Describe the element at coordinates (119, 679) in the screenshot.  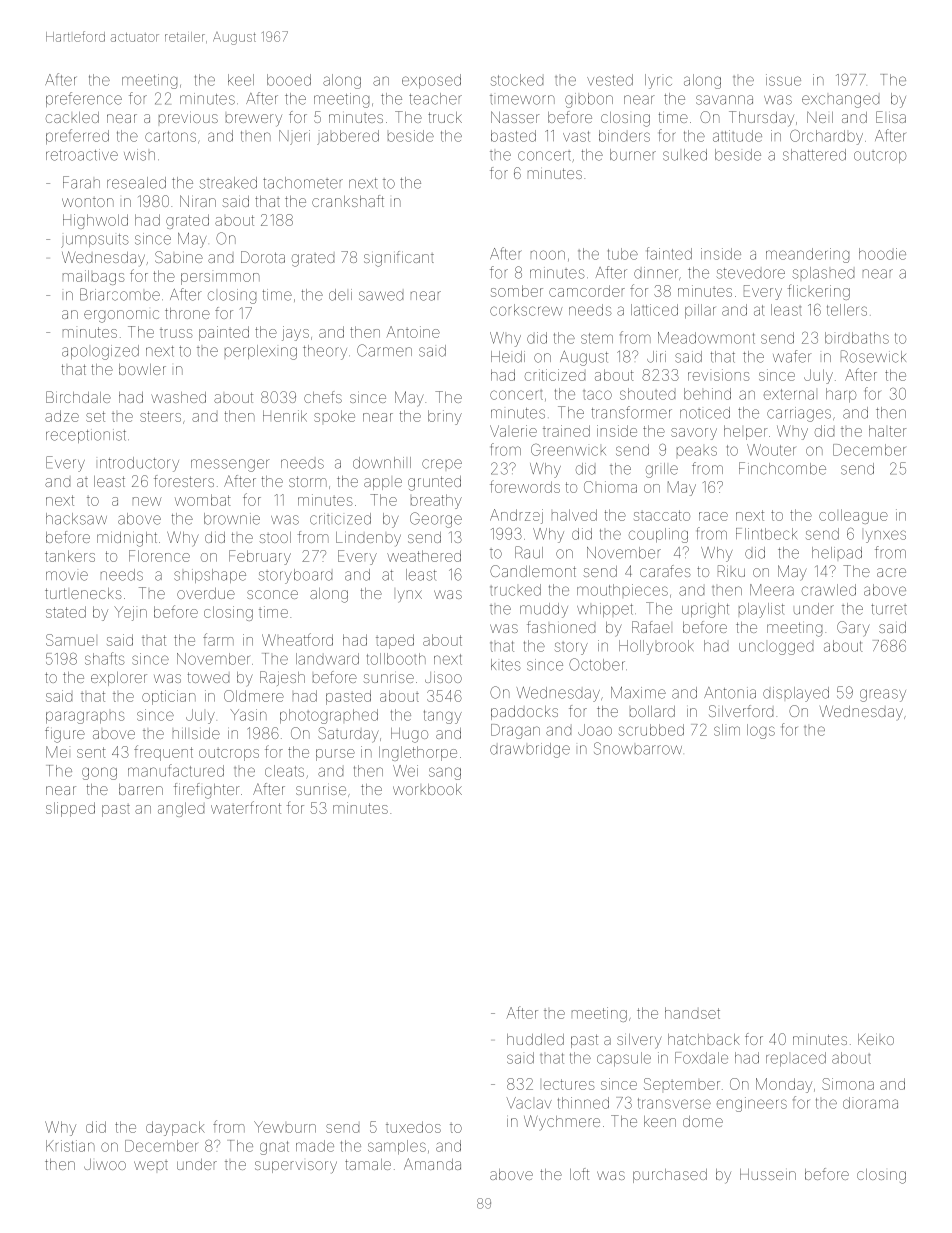
I see `explorer` at that location.
